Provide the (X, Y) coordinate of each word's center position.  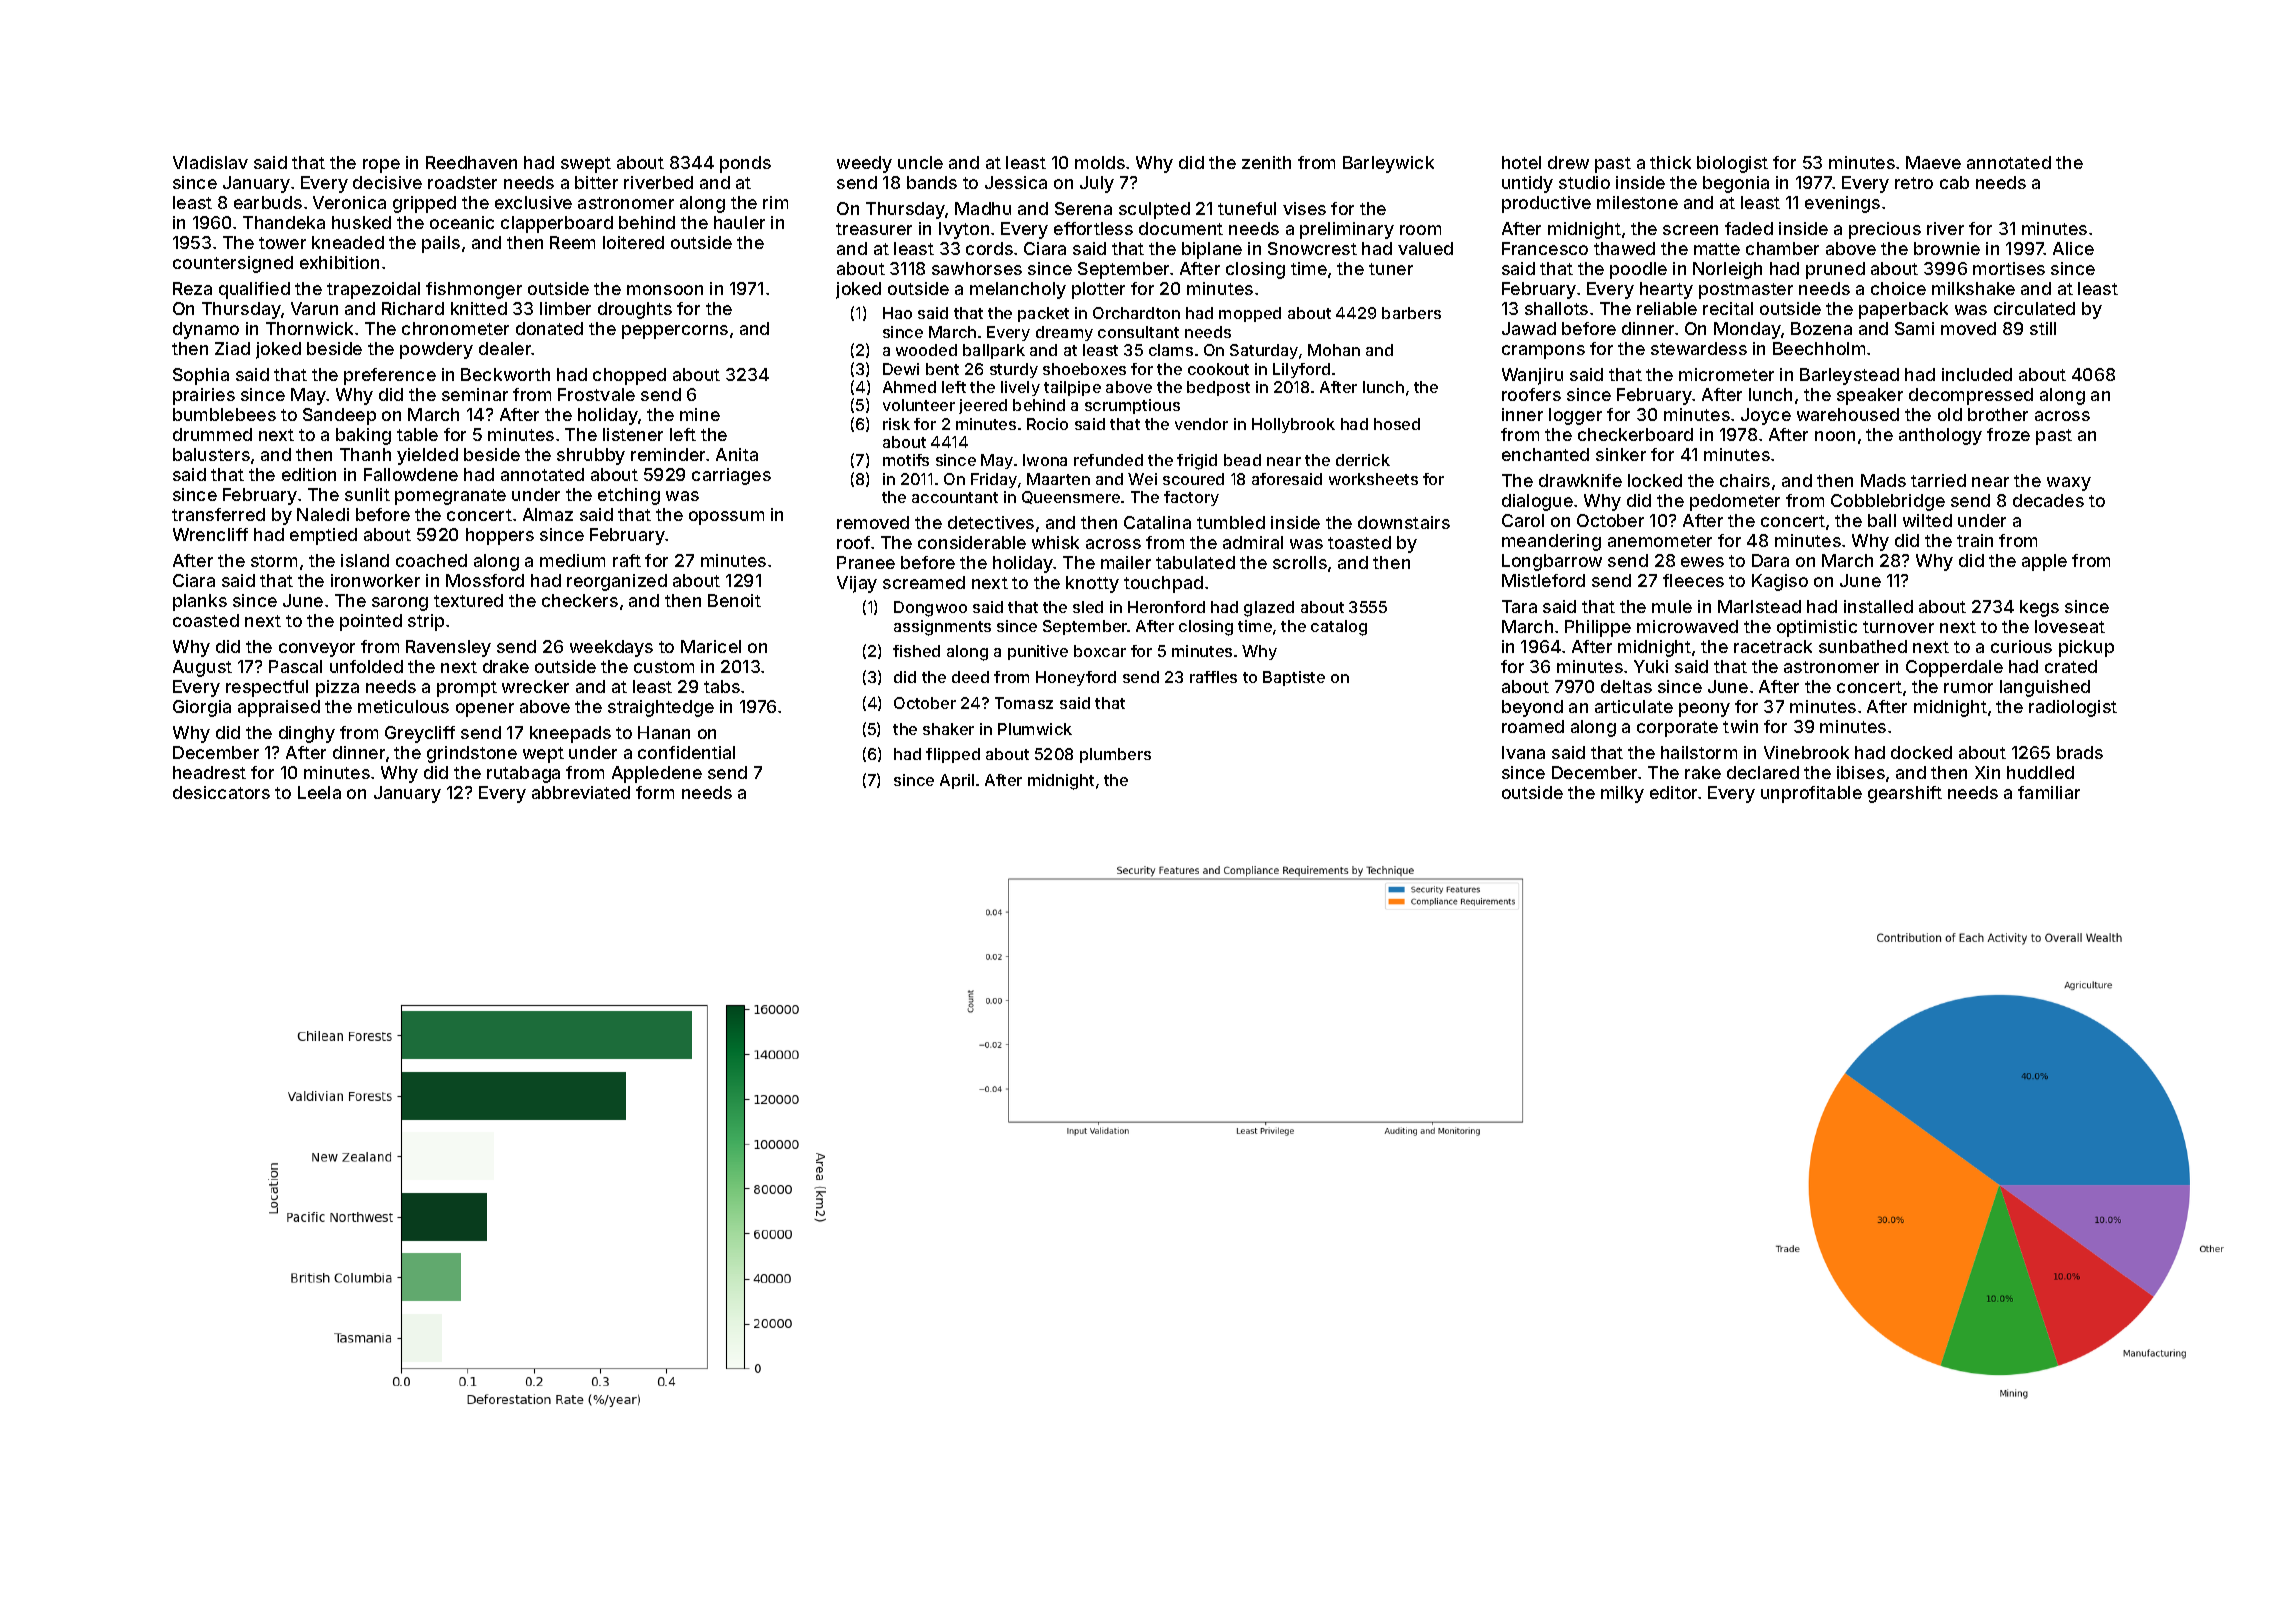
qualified (254, 290)
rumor (1968, 688)
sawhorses (977, 268)
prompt (467, 689)
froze (2008, 434)
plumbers (1115, 755)
